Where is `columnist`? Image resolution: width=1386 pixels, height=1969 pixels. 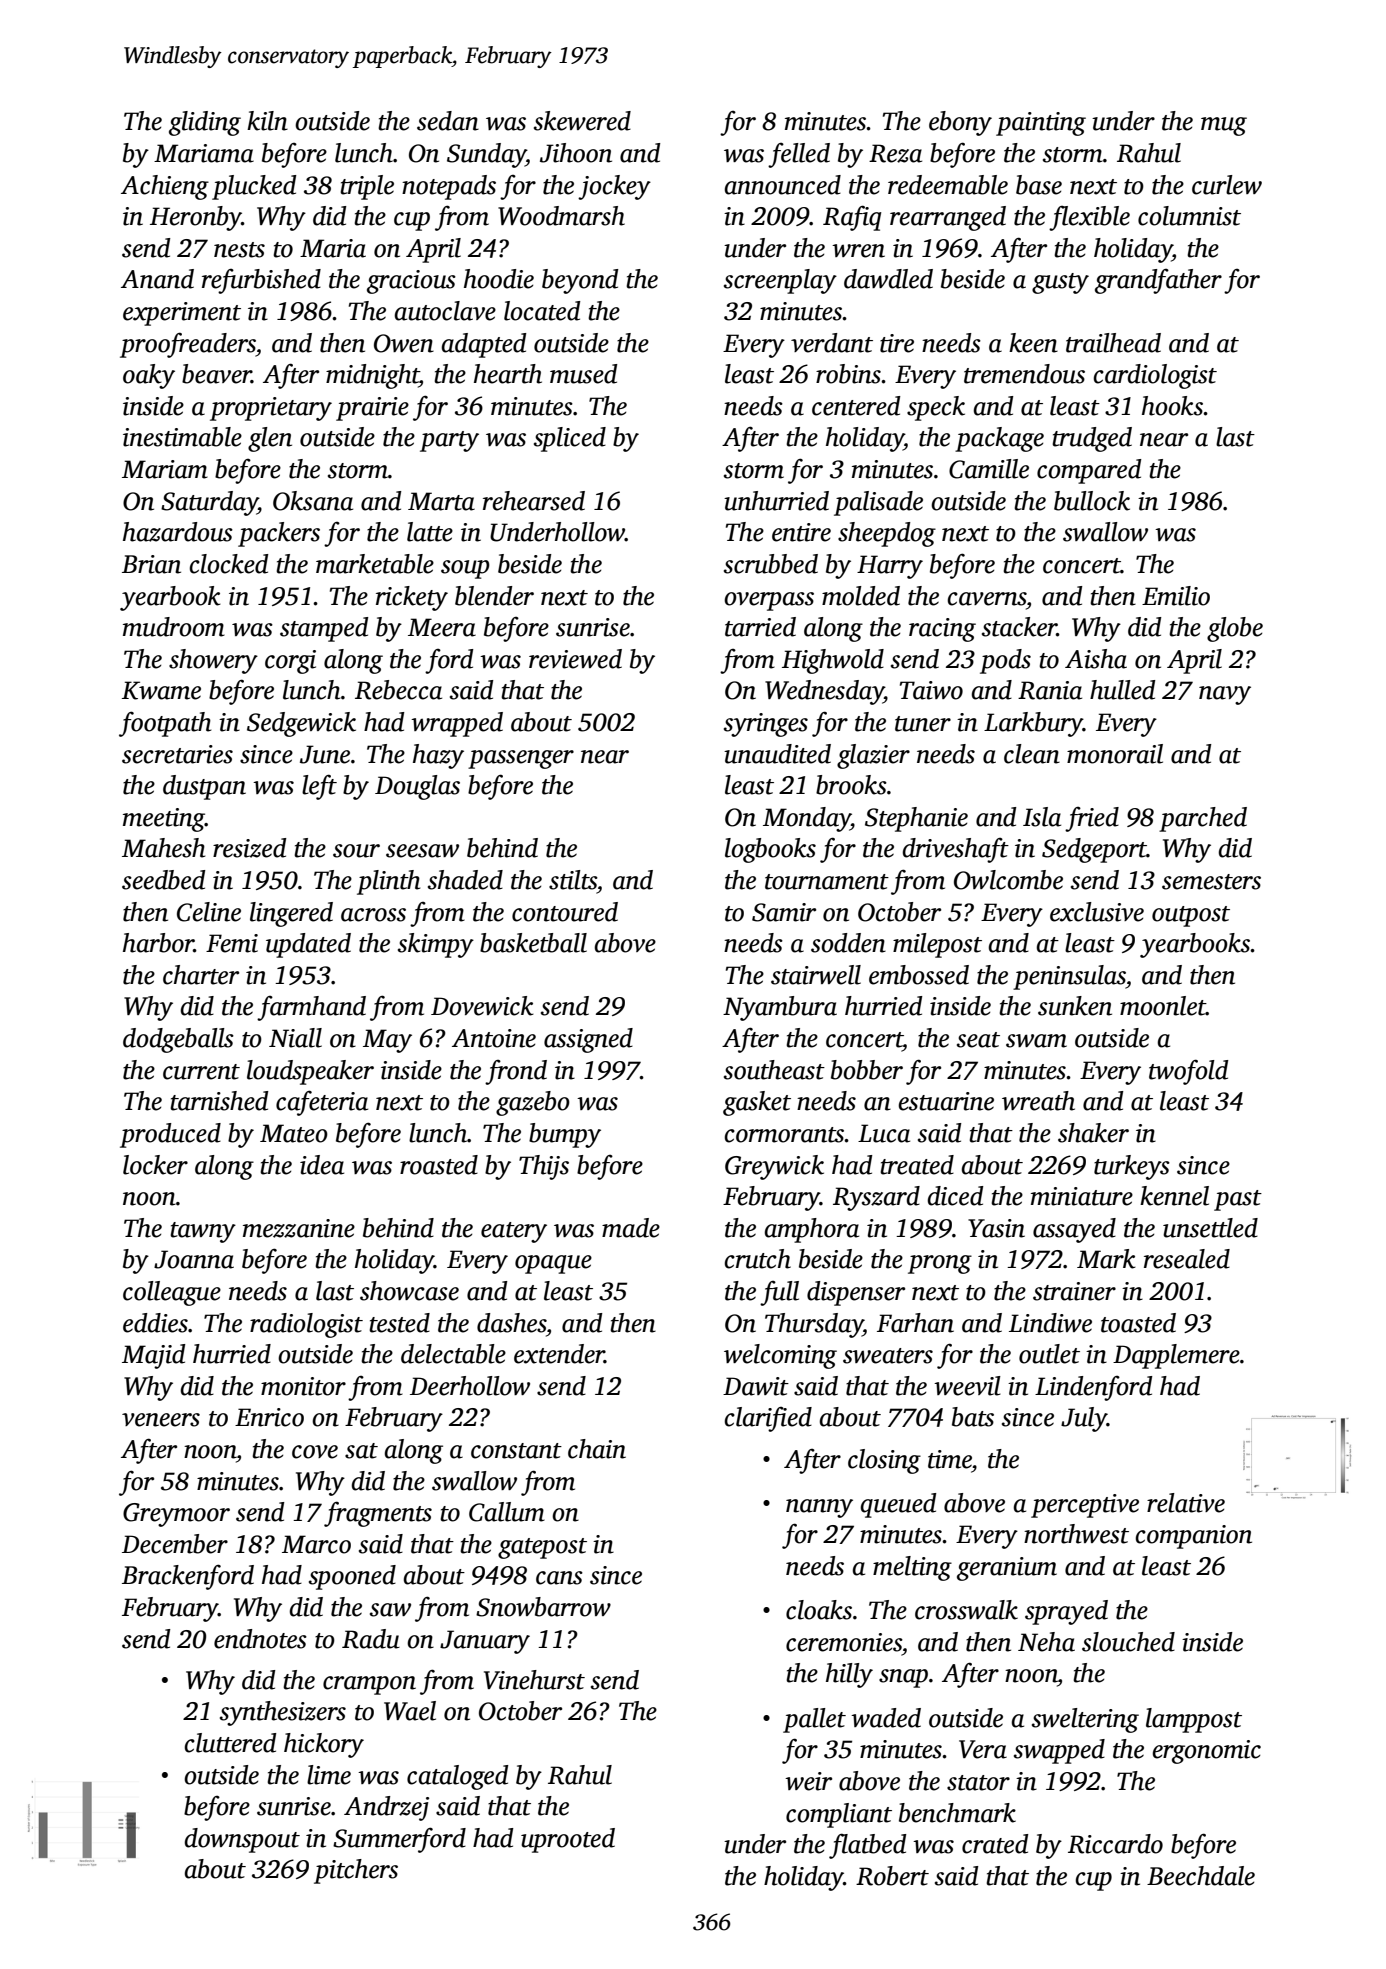
columnist is located at coordinates (1189, 216).
